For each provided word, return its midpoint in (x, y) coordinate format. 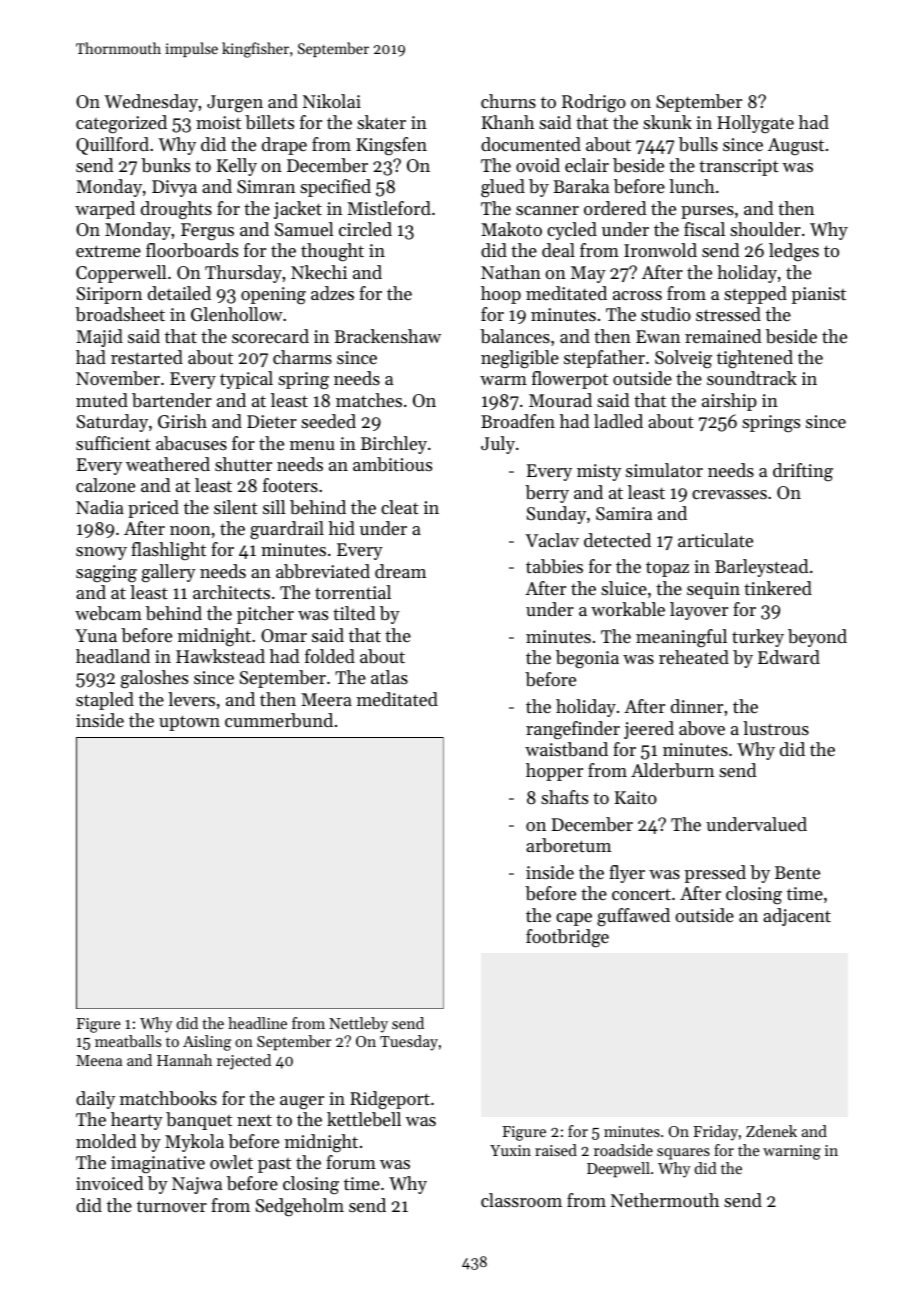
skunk (667, 122)
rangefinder (573, 730)
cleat (400, 507)
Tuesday (409, 1043)
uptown (189, 723)
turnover (172, 1206)
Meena (99, 1060)
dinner (697, 706)
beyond (817, 638)
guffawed (633, 917)
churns (508, 101)
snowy (101, 553)
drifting (803, 472)
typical (246, 380)
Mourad (560, 400)
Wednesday (151, 103)
